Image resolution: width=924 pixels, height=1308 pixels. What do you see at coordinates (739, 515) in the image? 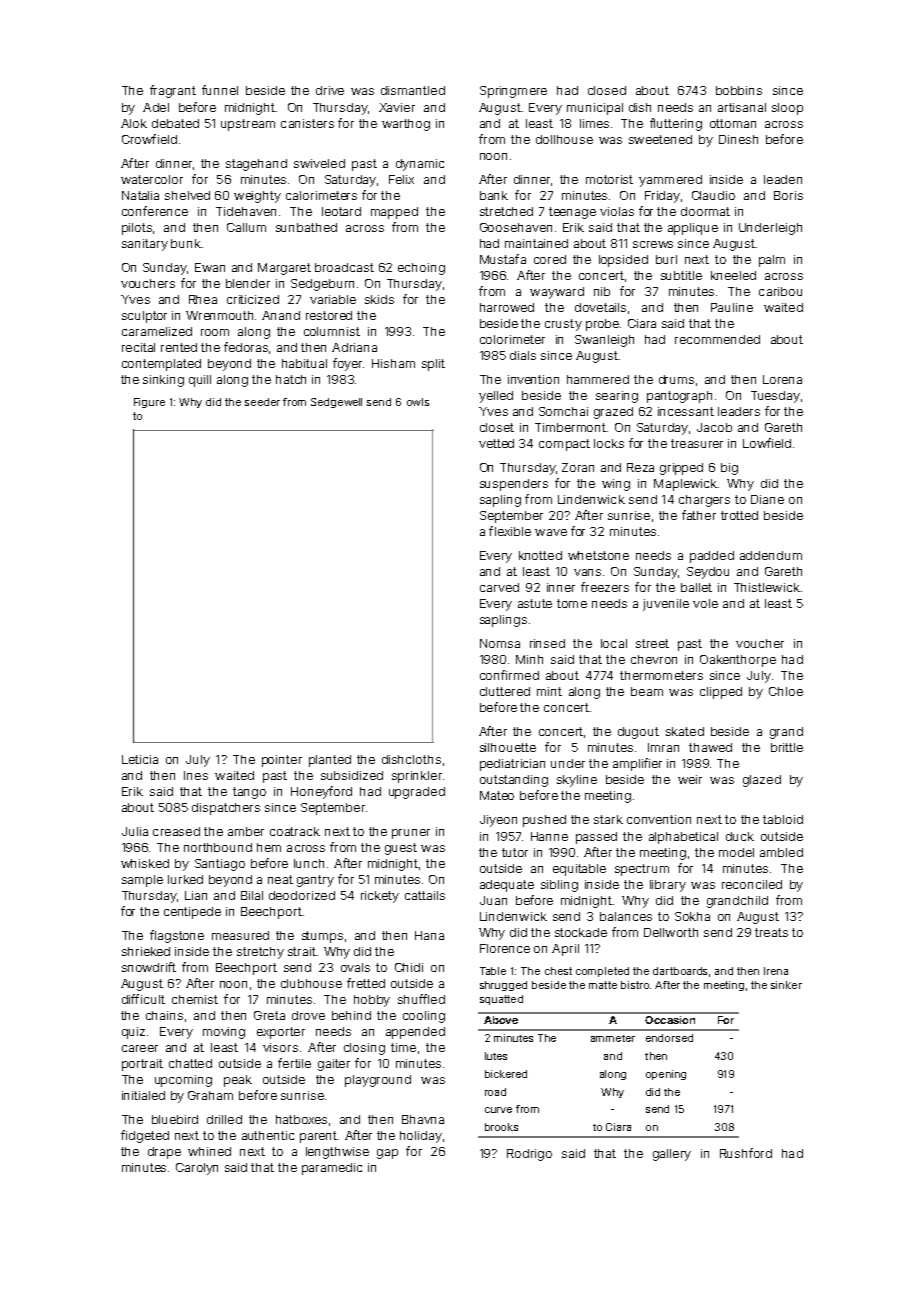
I see `trotted` at bounding box center [739, 515].
